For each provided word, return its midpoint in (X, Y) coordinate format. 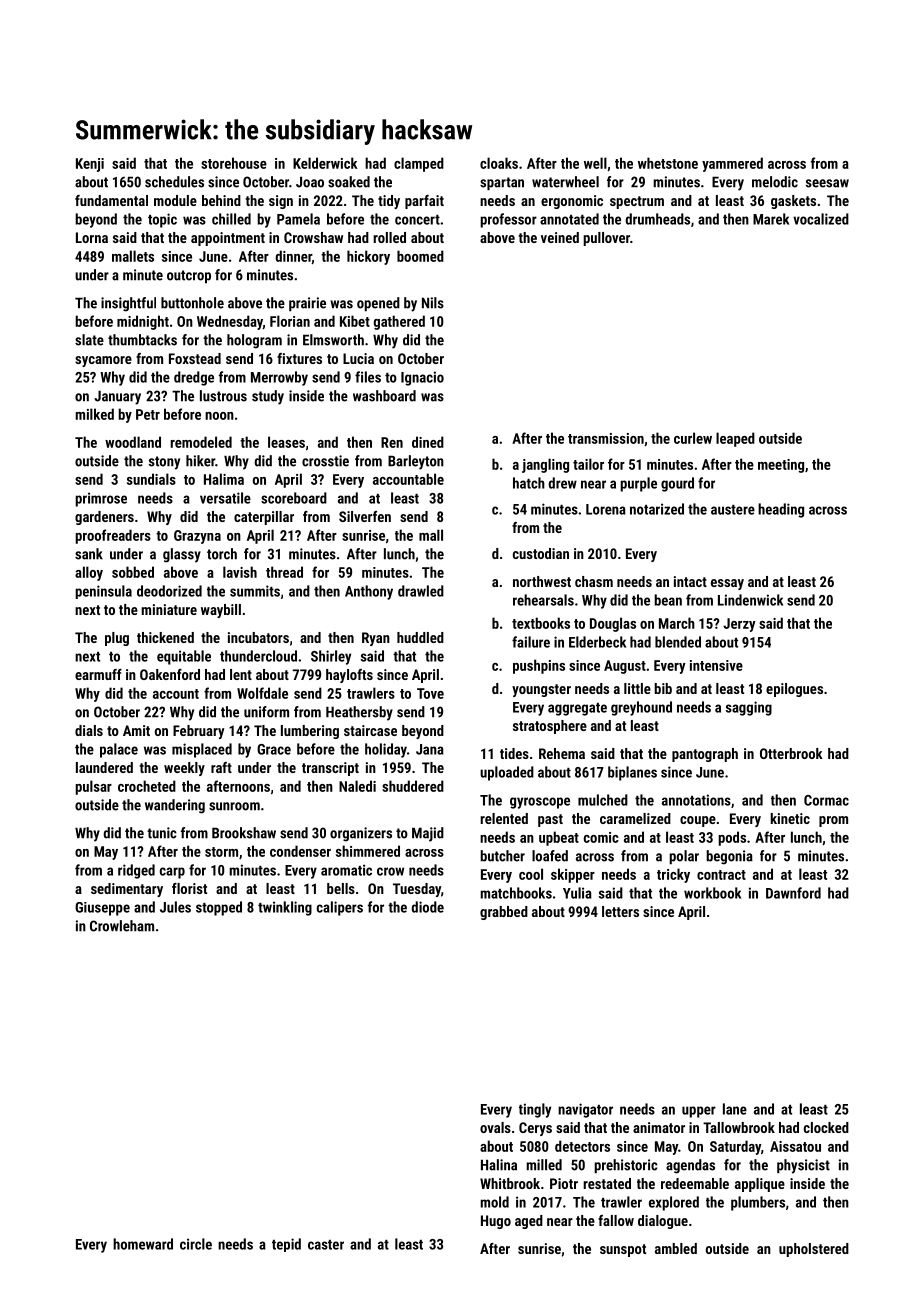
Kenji (90, 165)
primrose (101, 499)
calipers (340, 908)
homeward (143, 1244)
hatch (529, 483)
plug (117, 639)
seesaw (827, 183)
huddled (420, 637)
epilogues (794, 690)
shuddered (413, 786)
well (595, 163)
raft (221, 767)
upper (699, 1112)
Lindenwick (750, 600)
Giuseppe (102, 909)
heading (781, 510)
